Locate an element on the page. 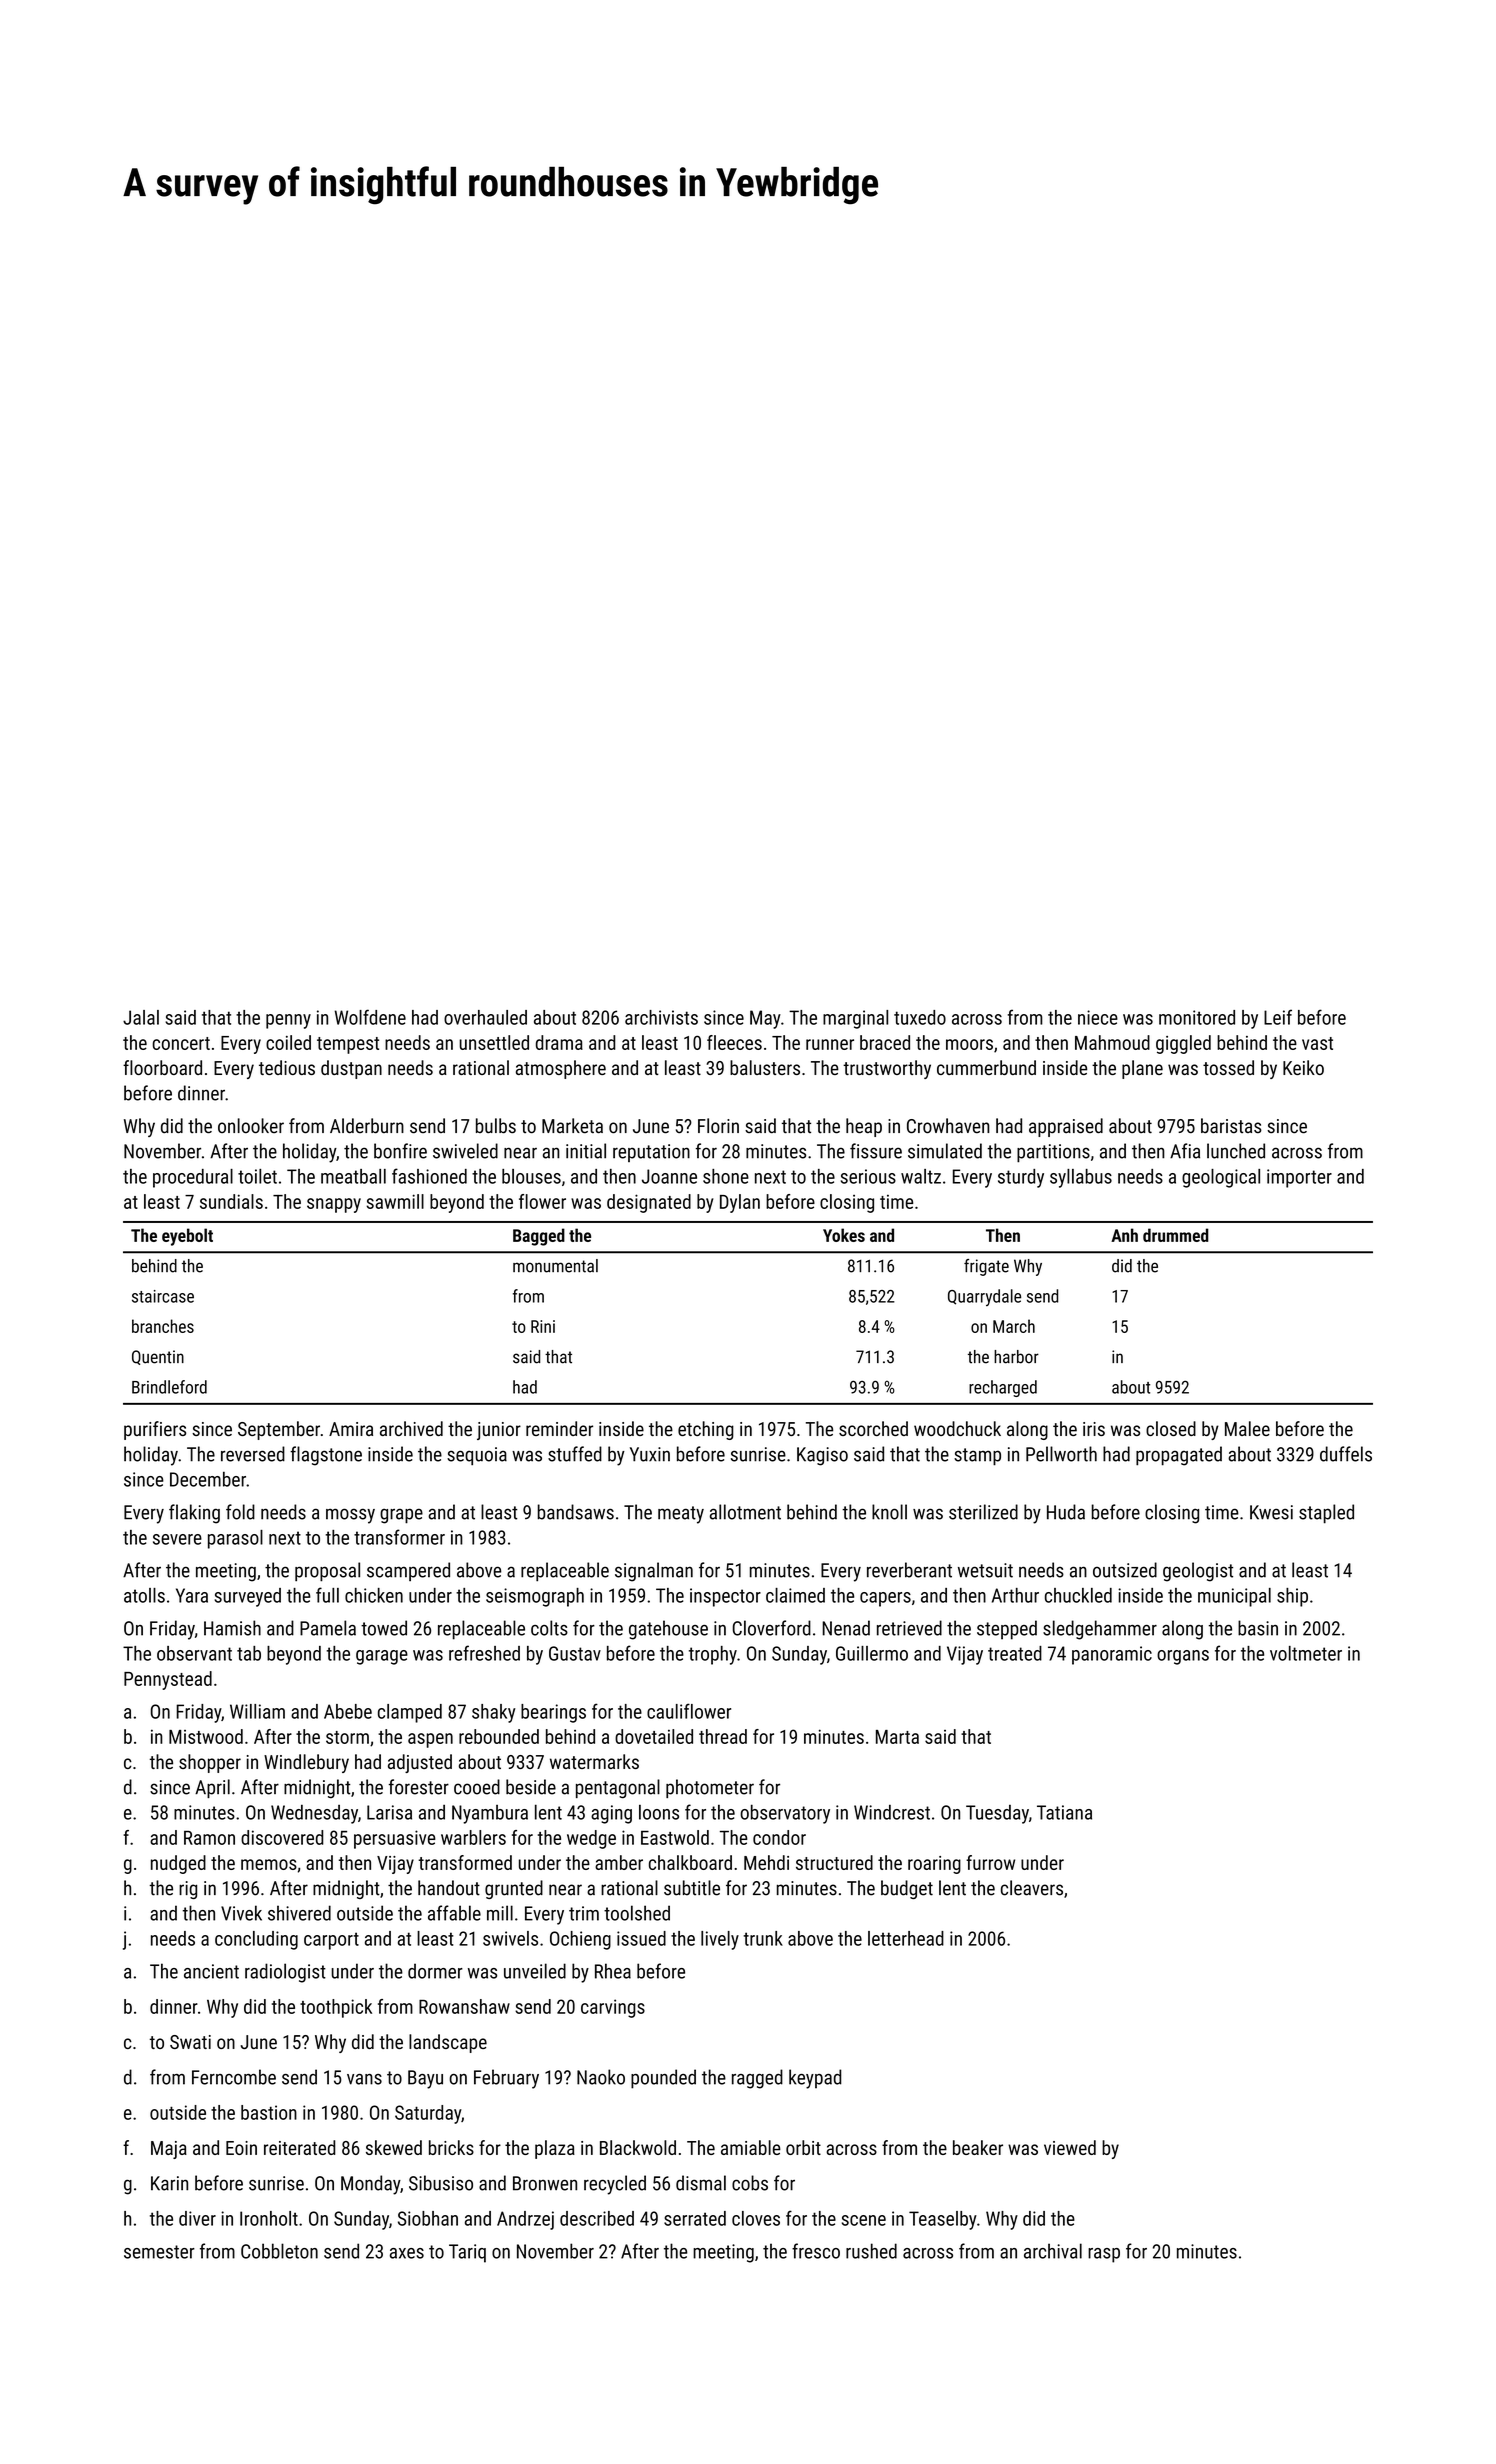 Image resolution: width=1496 pixels, height=2464 pixels. viewed is located at coordinates (1070, 2147).
